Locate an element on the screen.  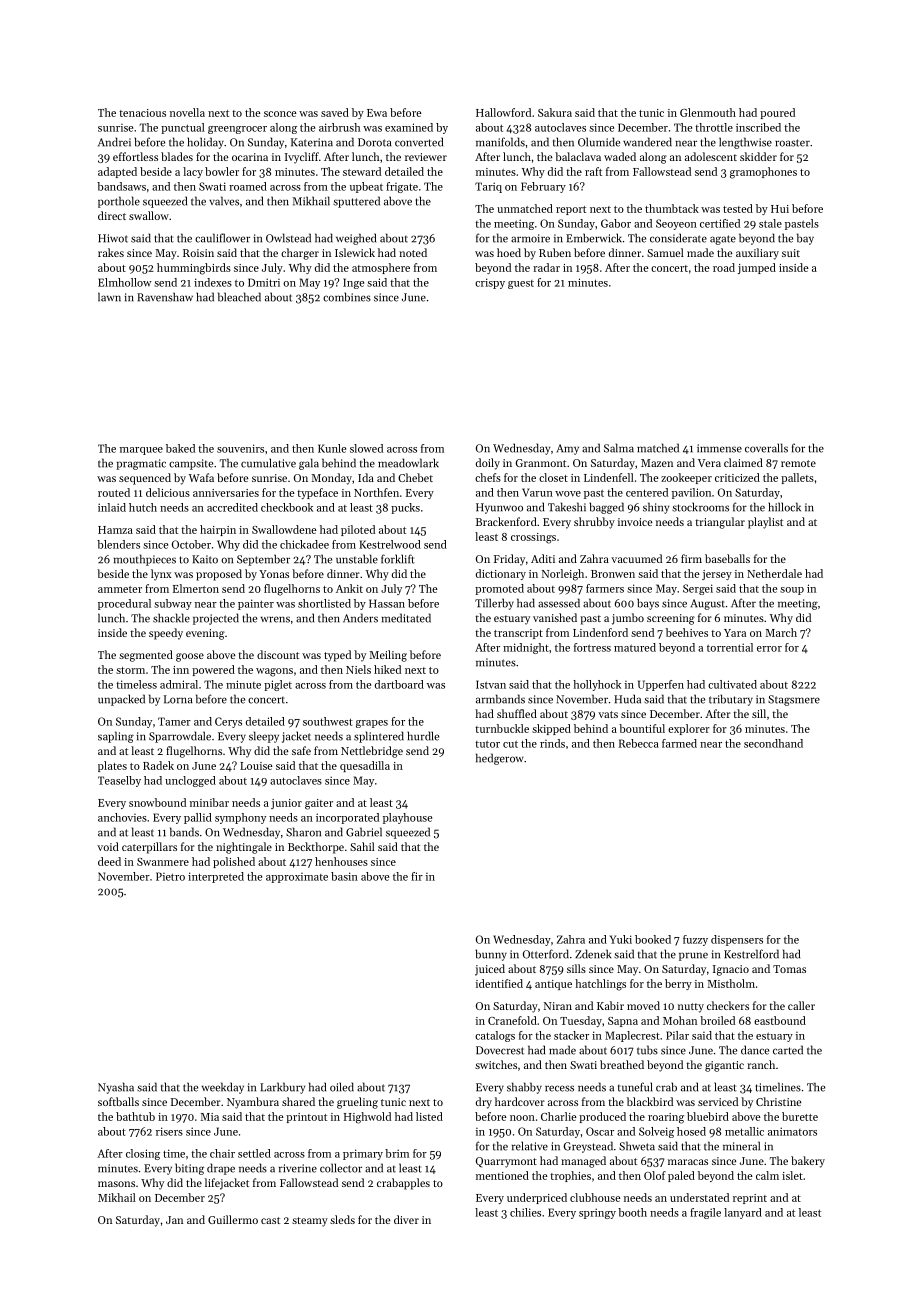
Glenmouth is located at coordinates (708, 112).
